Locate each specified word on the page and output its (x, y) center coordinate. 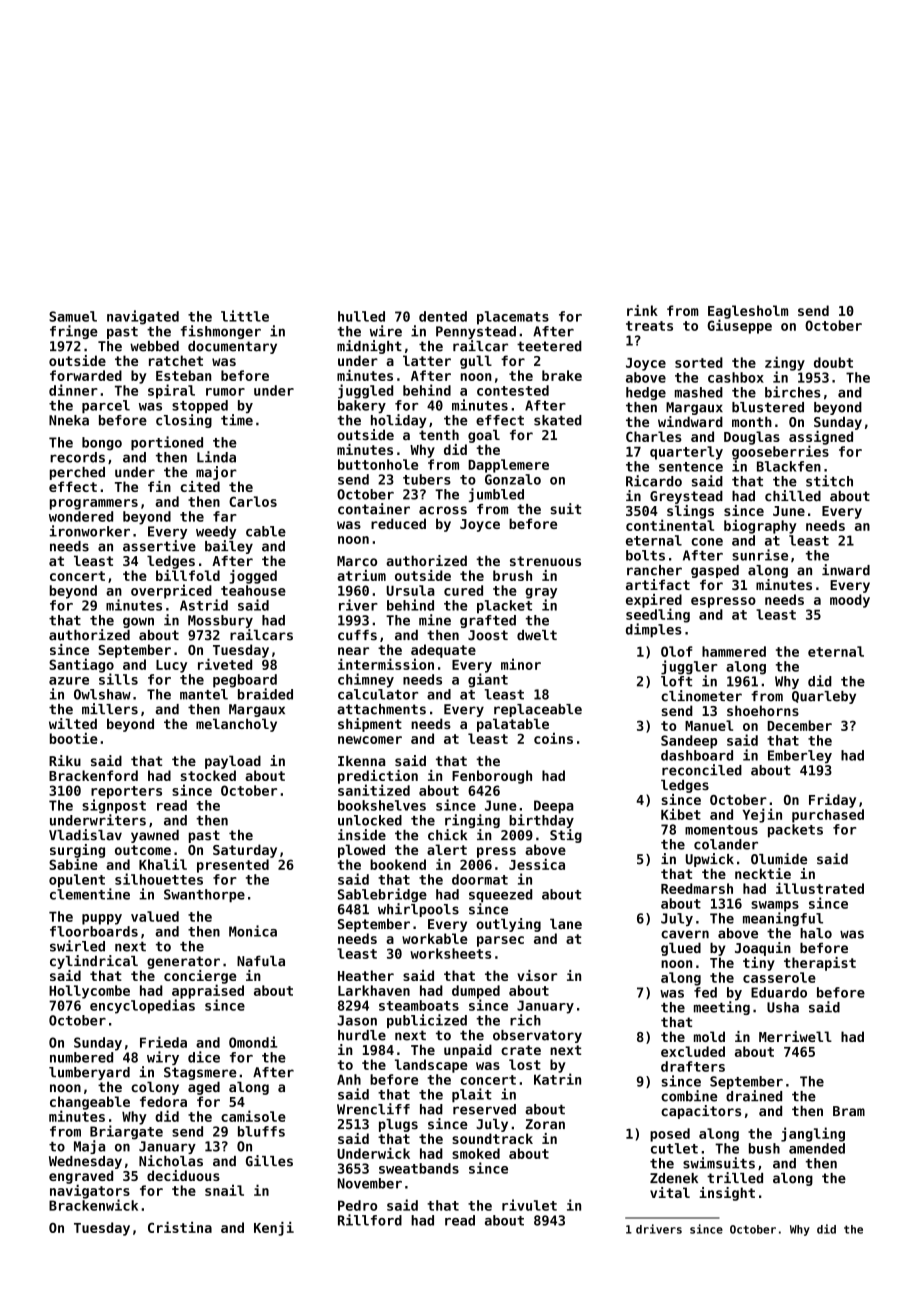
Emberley (800, 756)
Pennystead (476, 332)
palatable (513, 725)
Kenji (274, 1229)
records (77, 457)
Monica (253, 931)
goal (484, 436)
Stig (566, 836)
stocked (208, 775)
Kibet (681, 814)
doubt (833, 362)
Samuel (73, 316)
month (752, 421)
